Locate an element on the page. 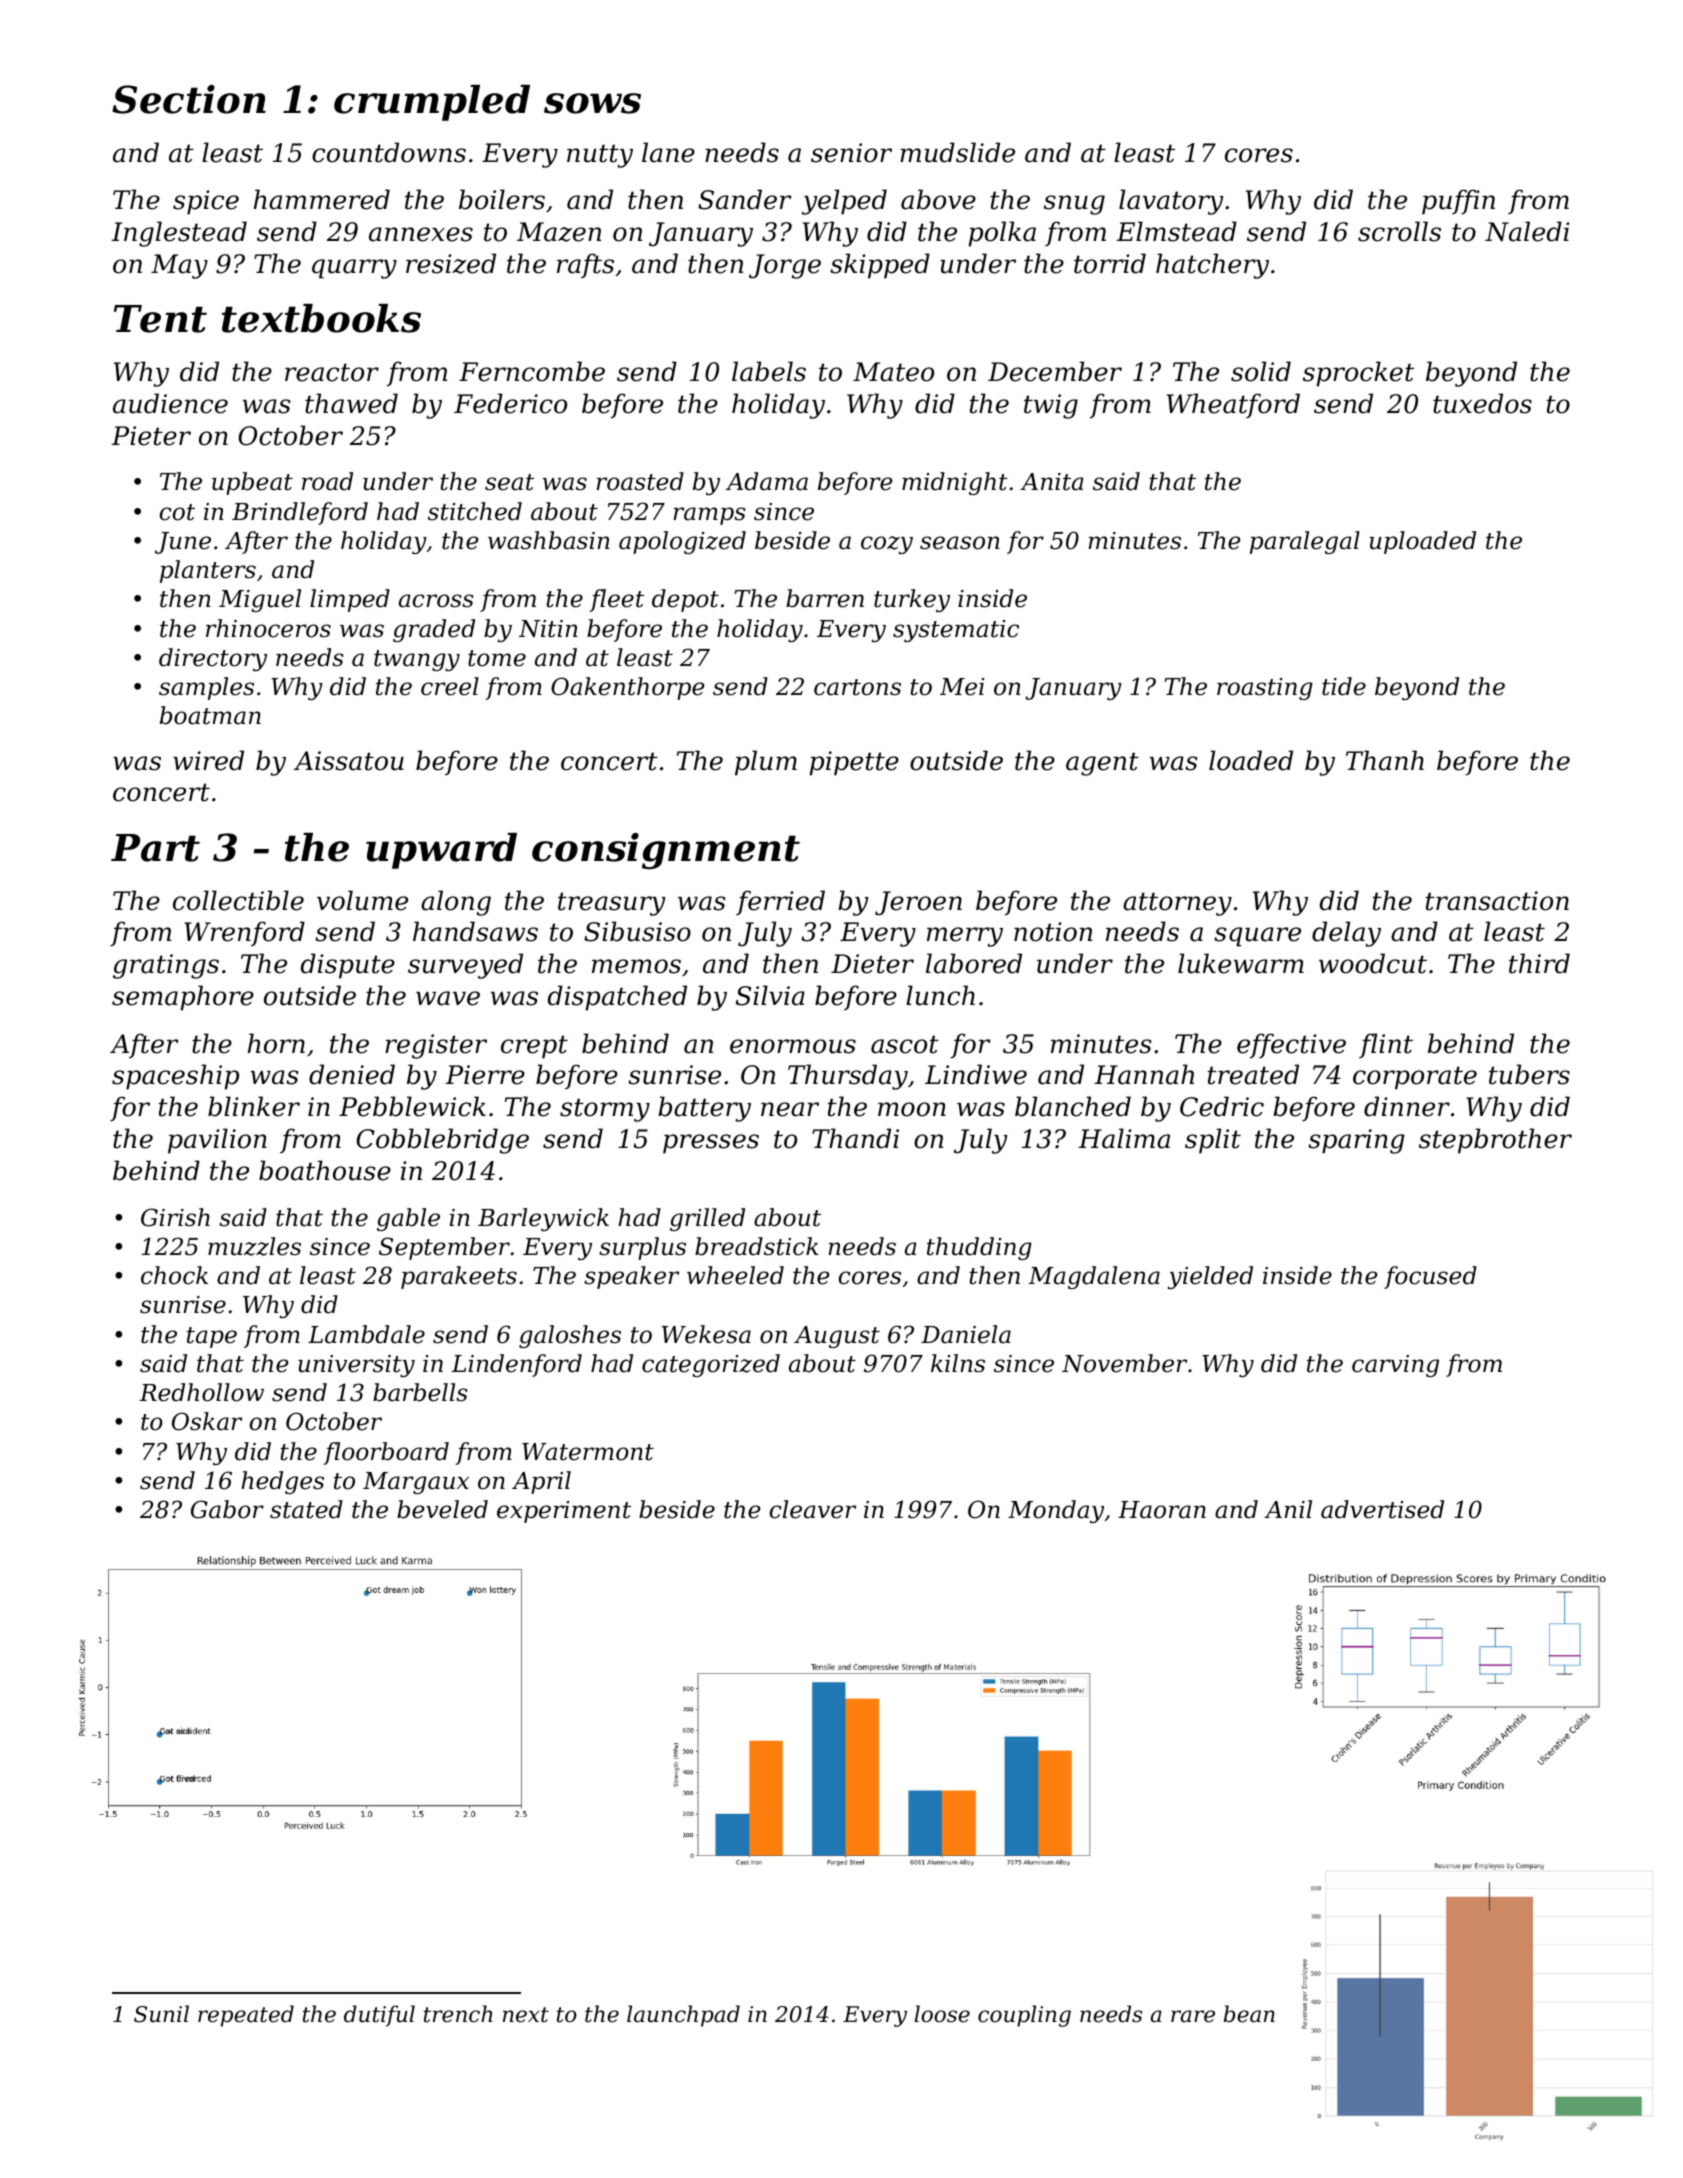 The height and width of the document is (2178, 1683). road is located at coordinates (327, 481).
